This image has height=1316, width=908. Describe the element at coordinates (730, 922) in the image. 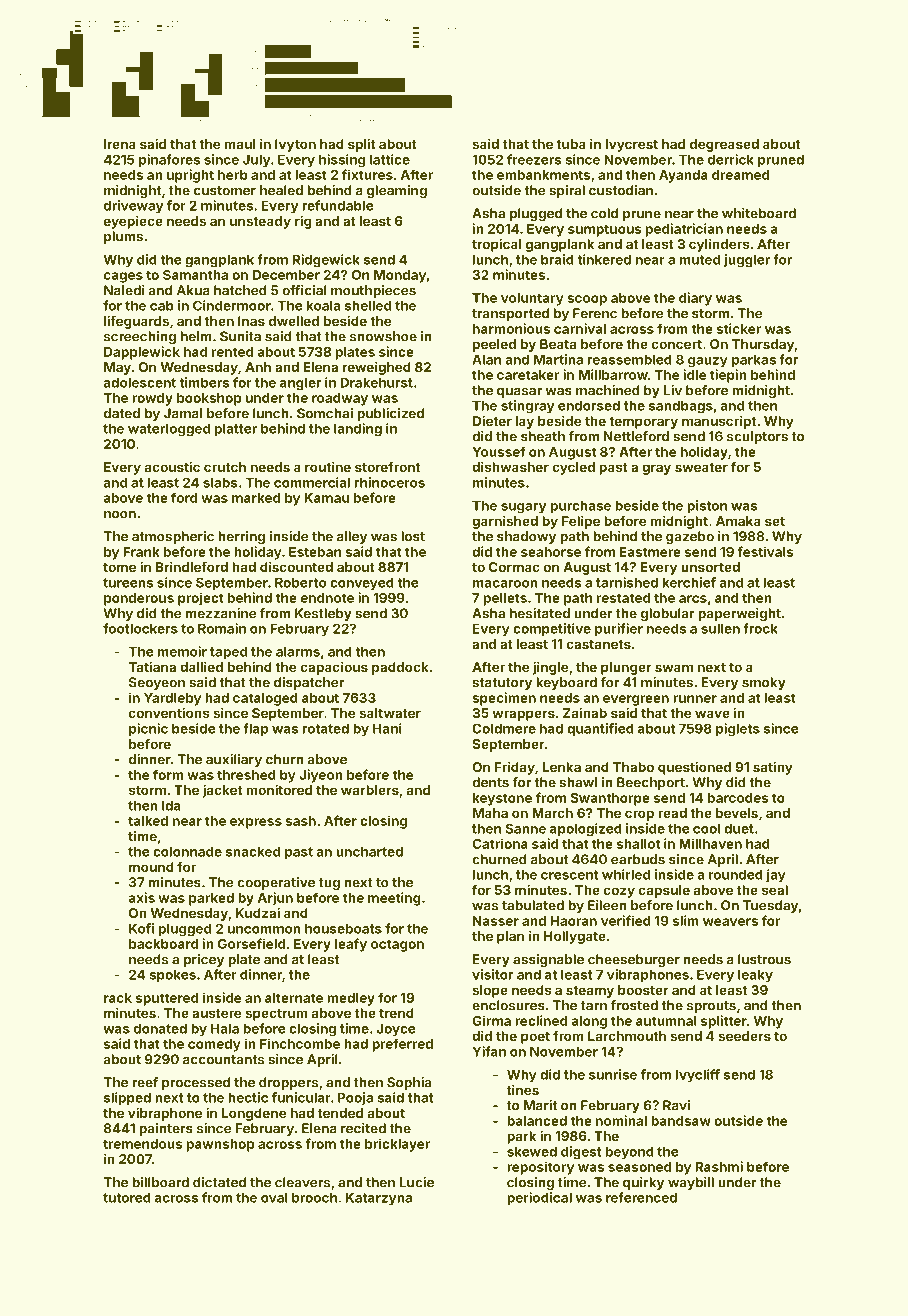

I see `weavers` at that location.
